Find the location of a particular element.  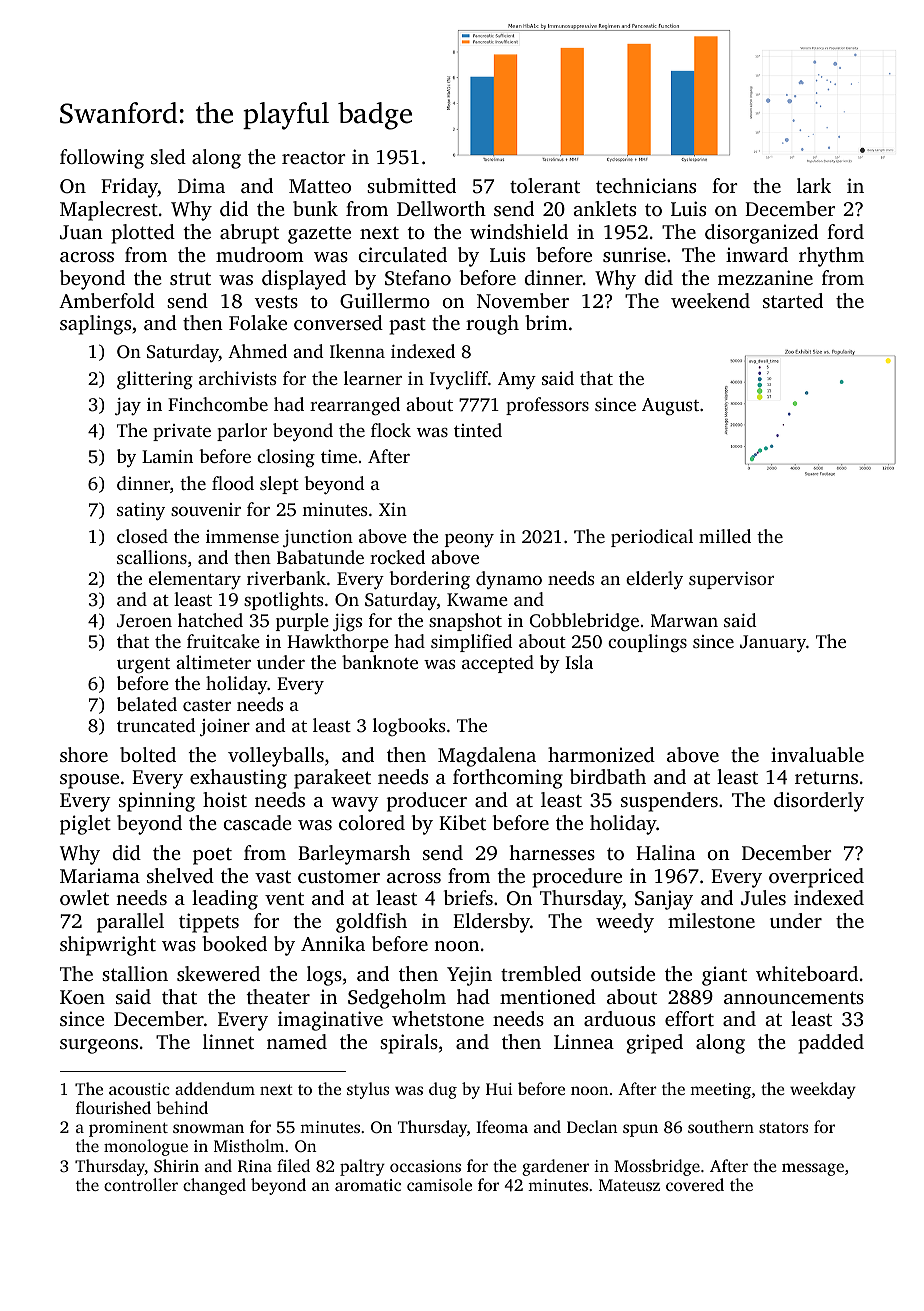

camisole is located at coordinates (439, 1184).
